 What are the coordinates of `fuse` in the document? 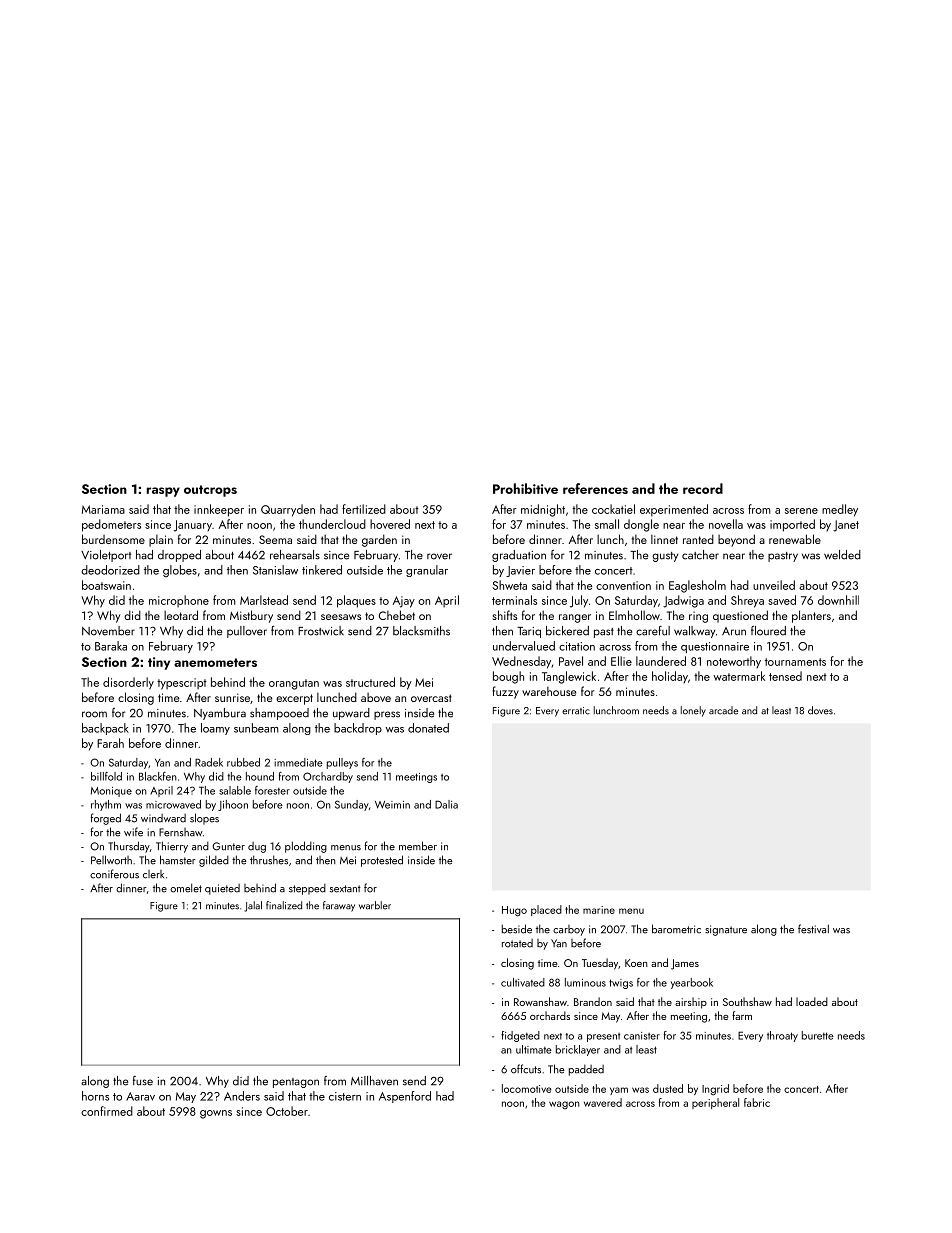 It's located at (143, 1081).
